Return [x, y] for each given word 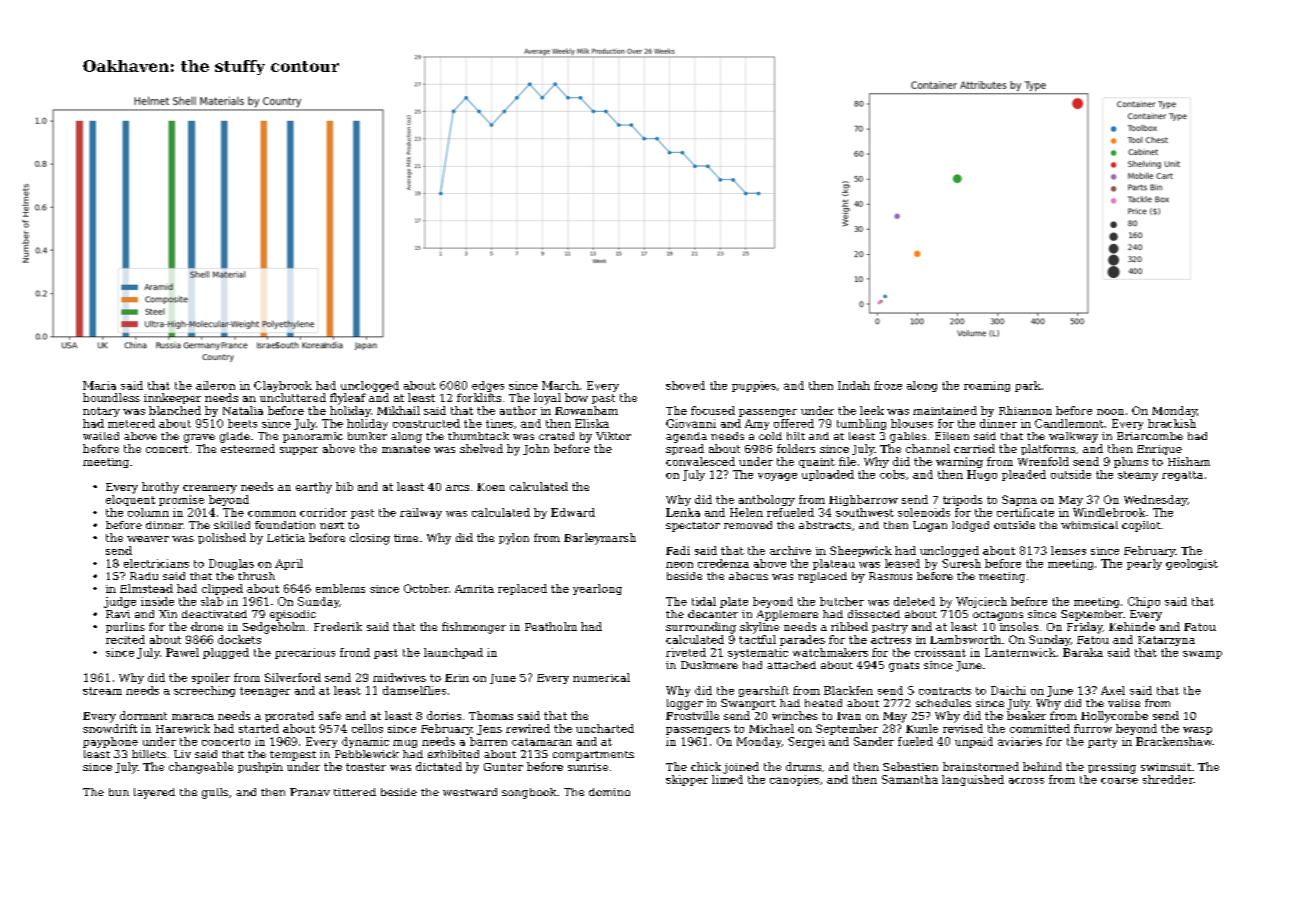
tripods [962, 500]
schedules [943, 703]
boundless [111, 397]
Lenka [683, 512]
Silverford [293, 677]
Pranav [310, 792]
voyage [777, 477]
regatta [1182, 476]
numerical [601, 677]
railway [421, 513]
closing [370, 539]
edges [488, 386]
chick [706, 766]
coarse [1119, 781]
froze [888, 385]
